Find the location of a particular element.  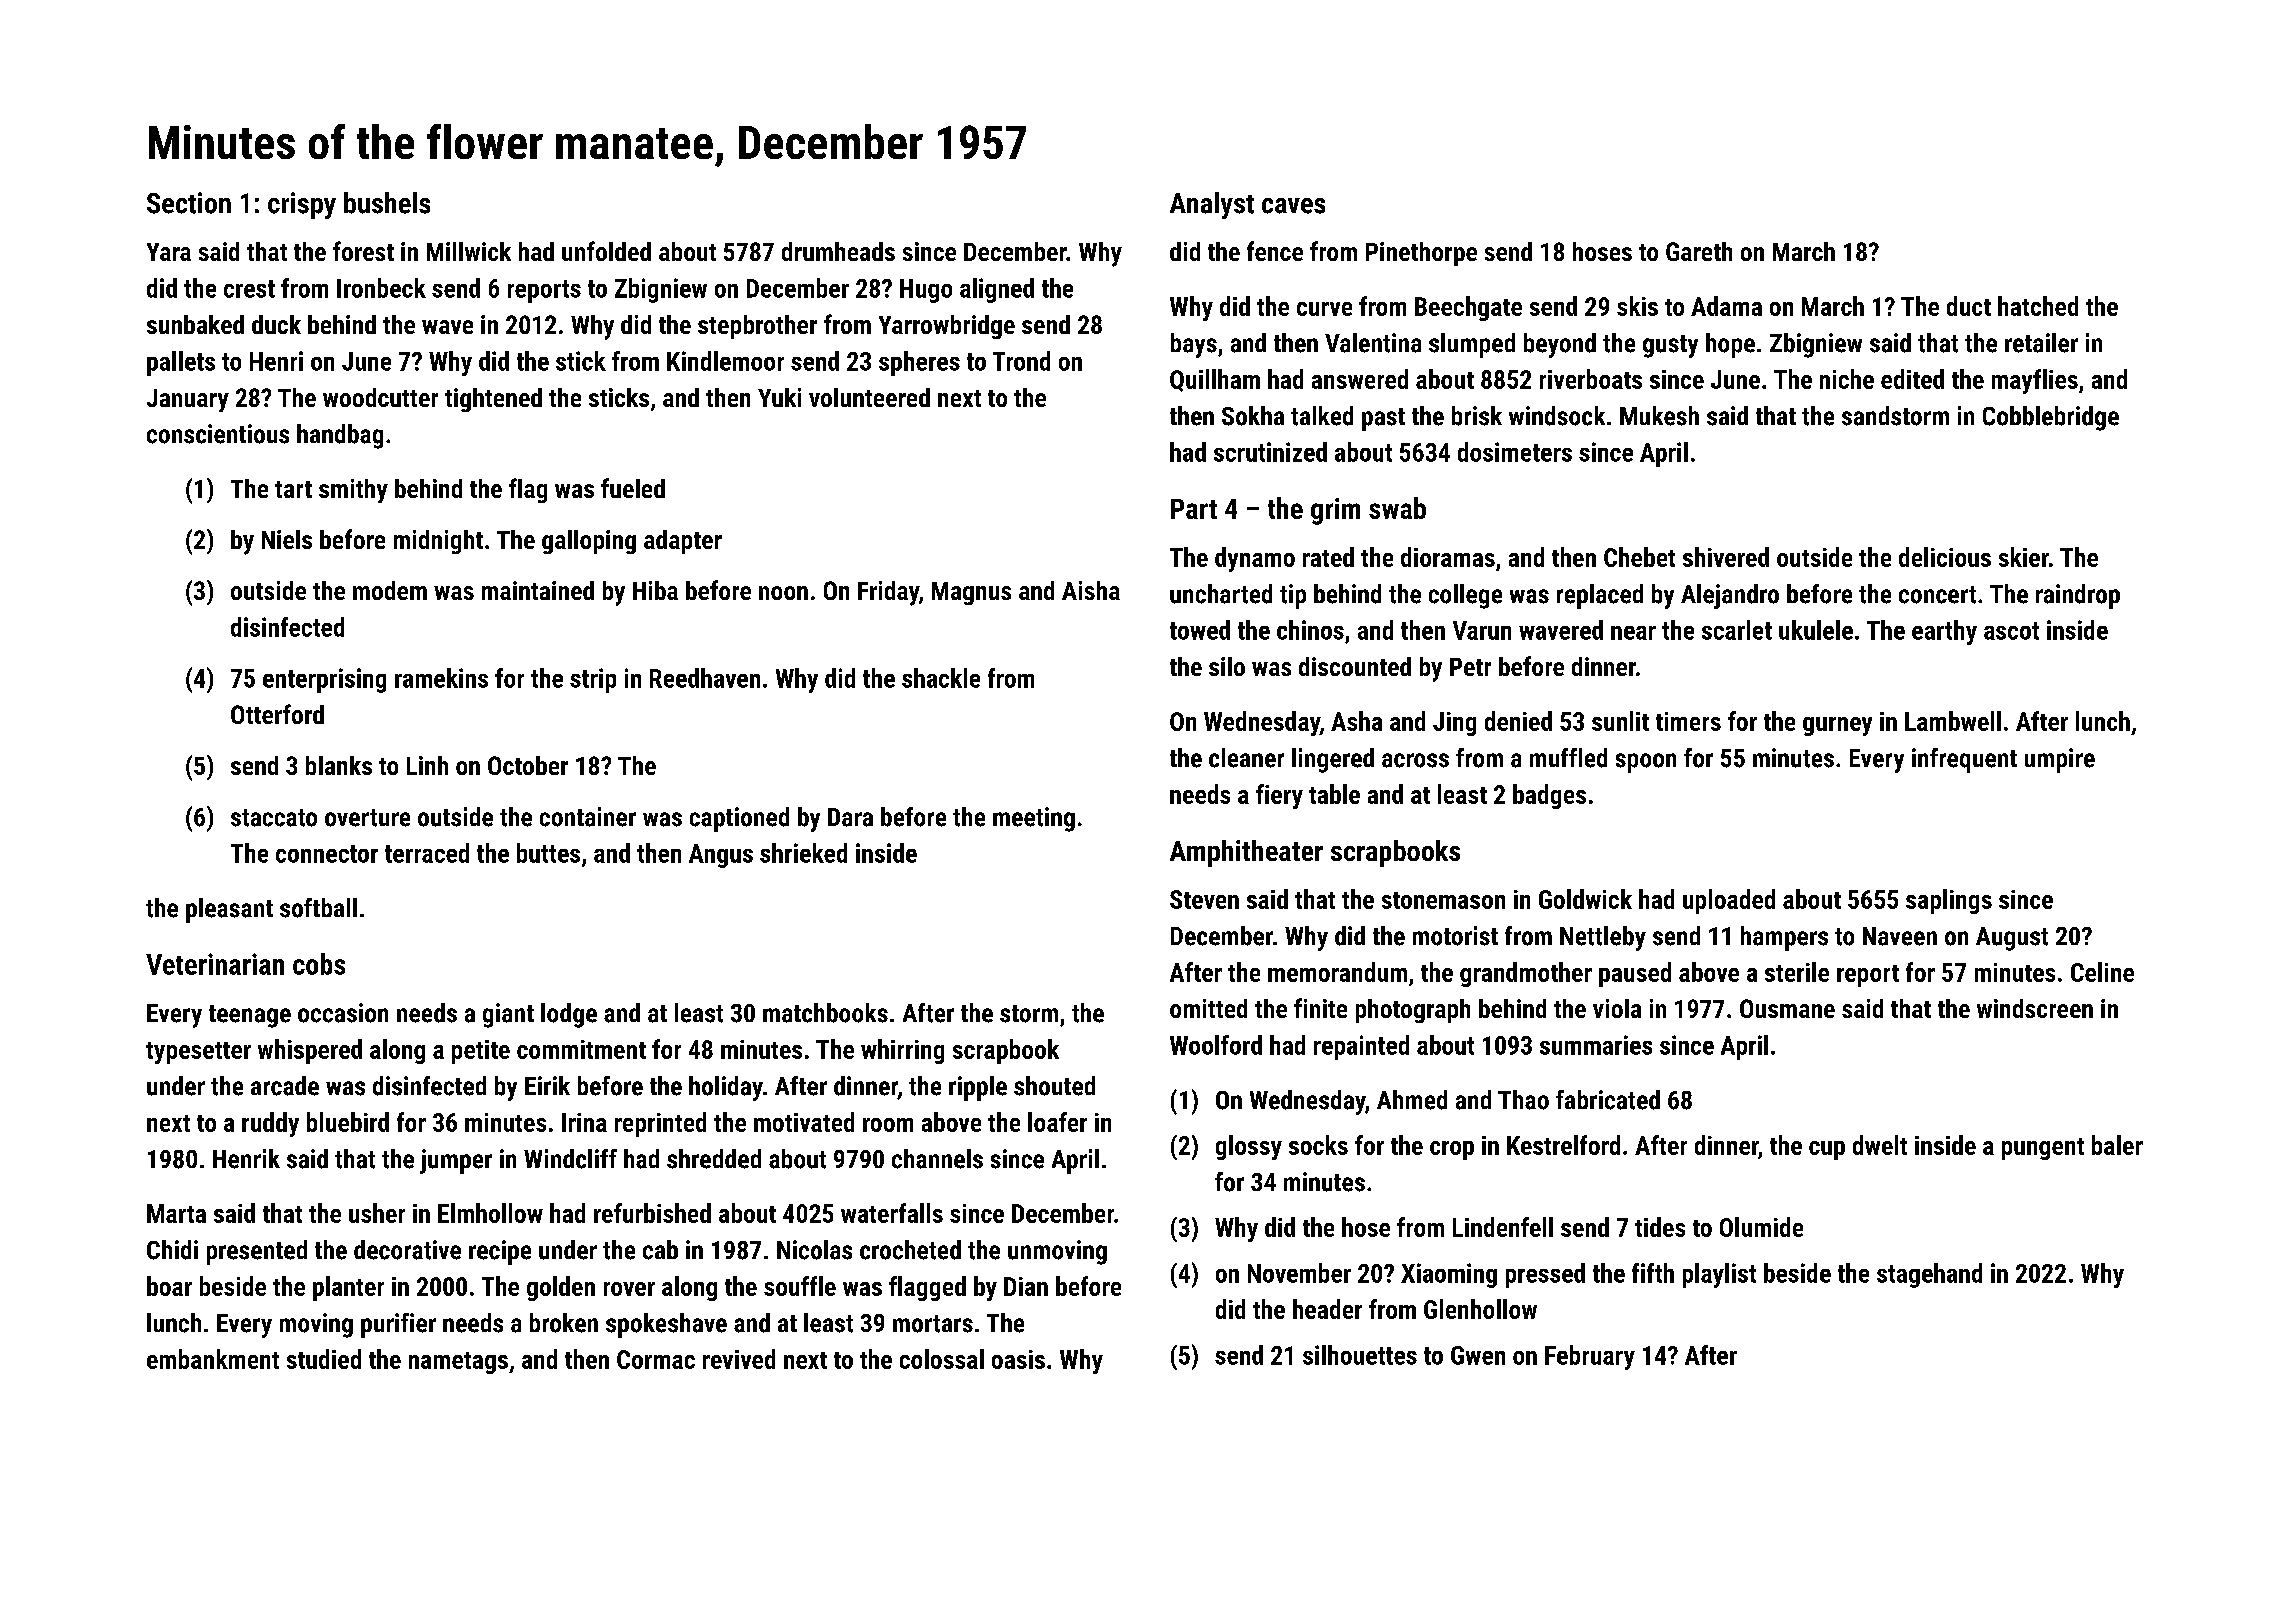

volunteered is located at coordinates (869, 397).
